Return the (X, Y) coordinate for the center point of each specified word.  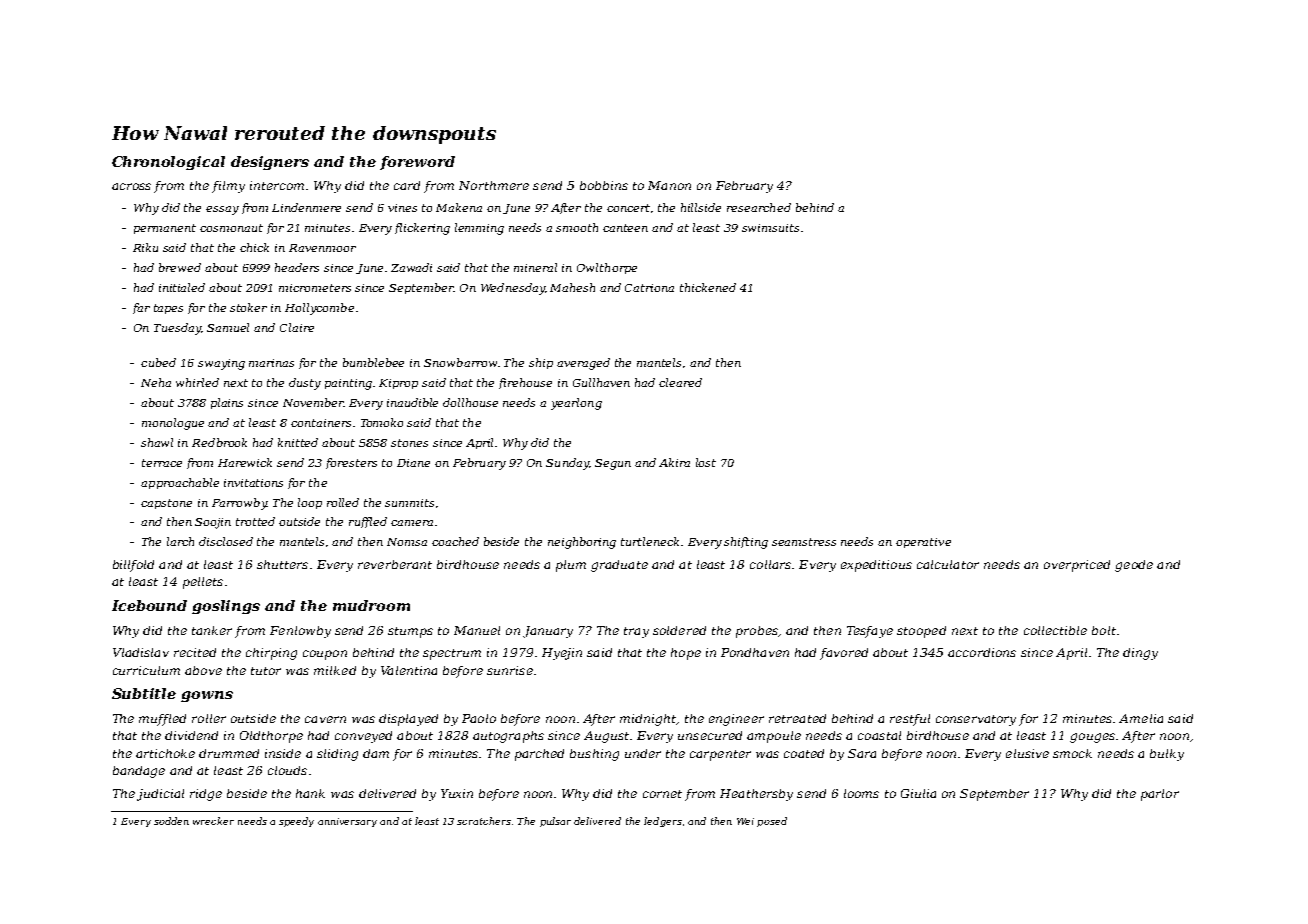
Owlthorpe (607, 268)
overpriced (1077, 566)
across (131, 186)
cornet (662, 794)
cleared (680, 382)
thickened (708, 287)
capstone (166, 504)
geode (1134, 566)
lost (706, 462)
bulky (1167, 755)
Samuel (228, 327)
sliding (337, 755)
